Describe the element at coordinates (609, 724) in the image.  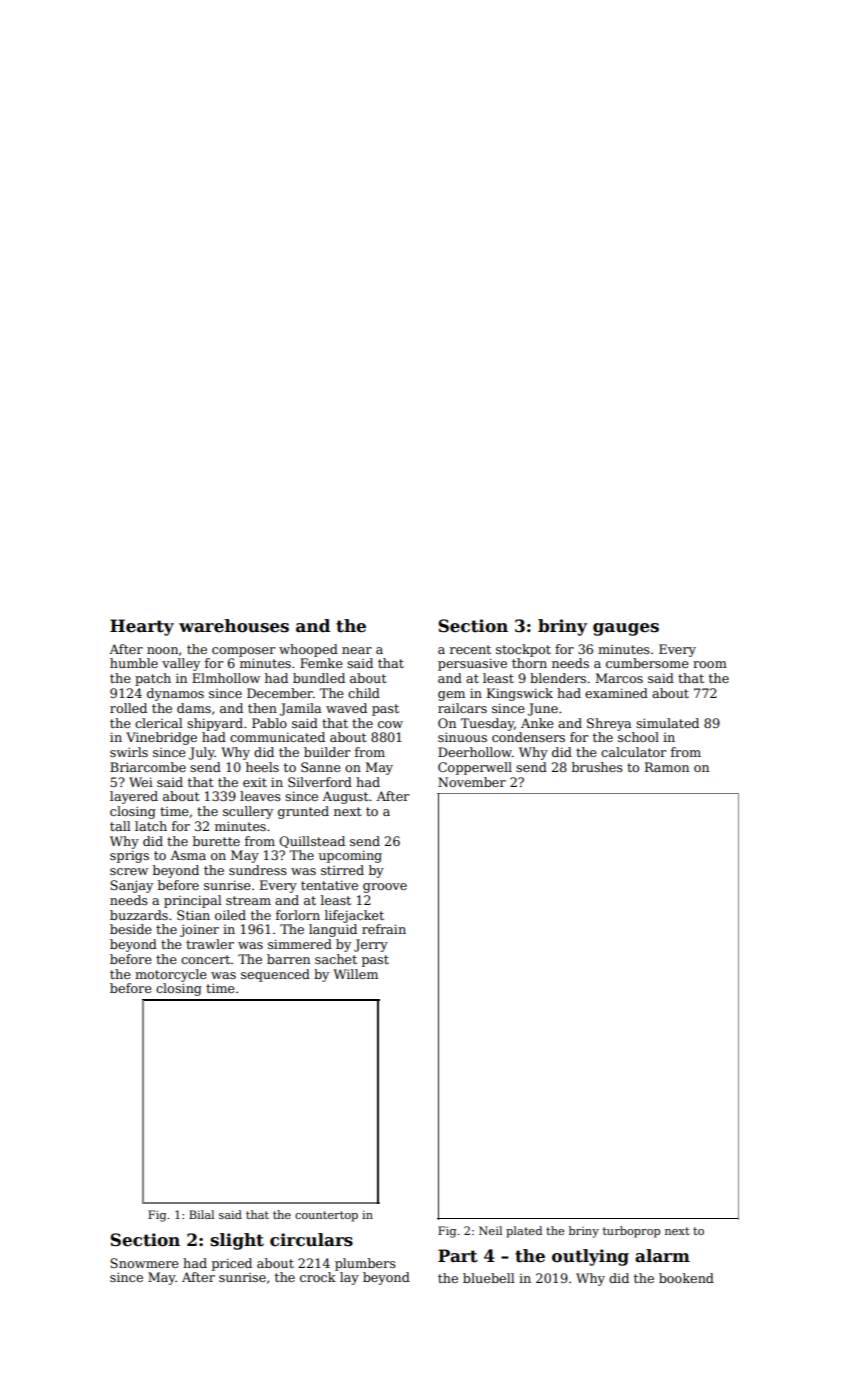
I see `Shreya` at that location.
